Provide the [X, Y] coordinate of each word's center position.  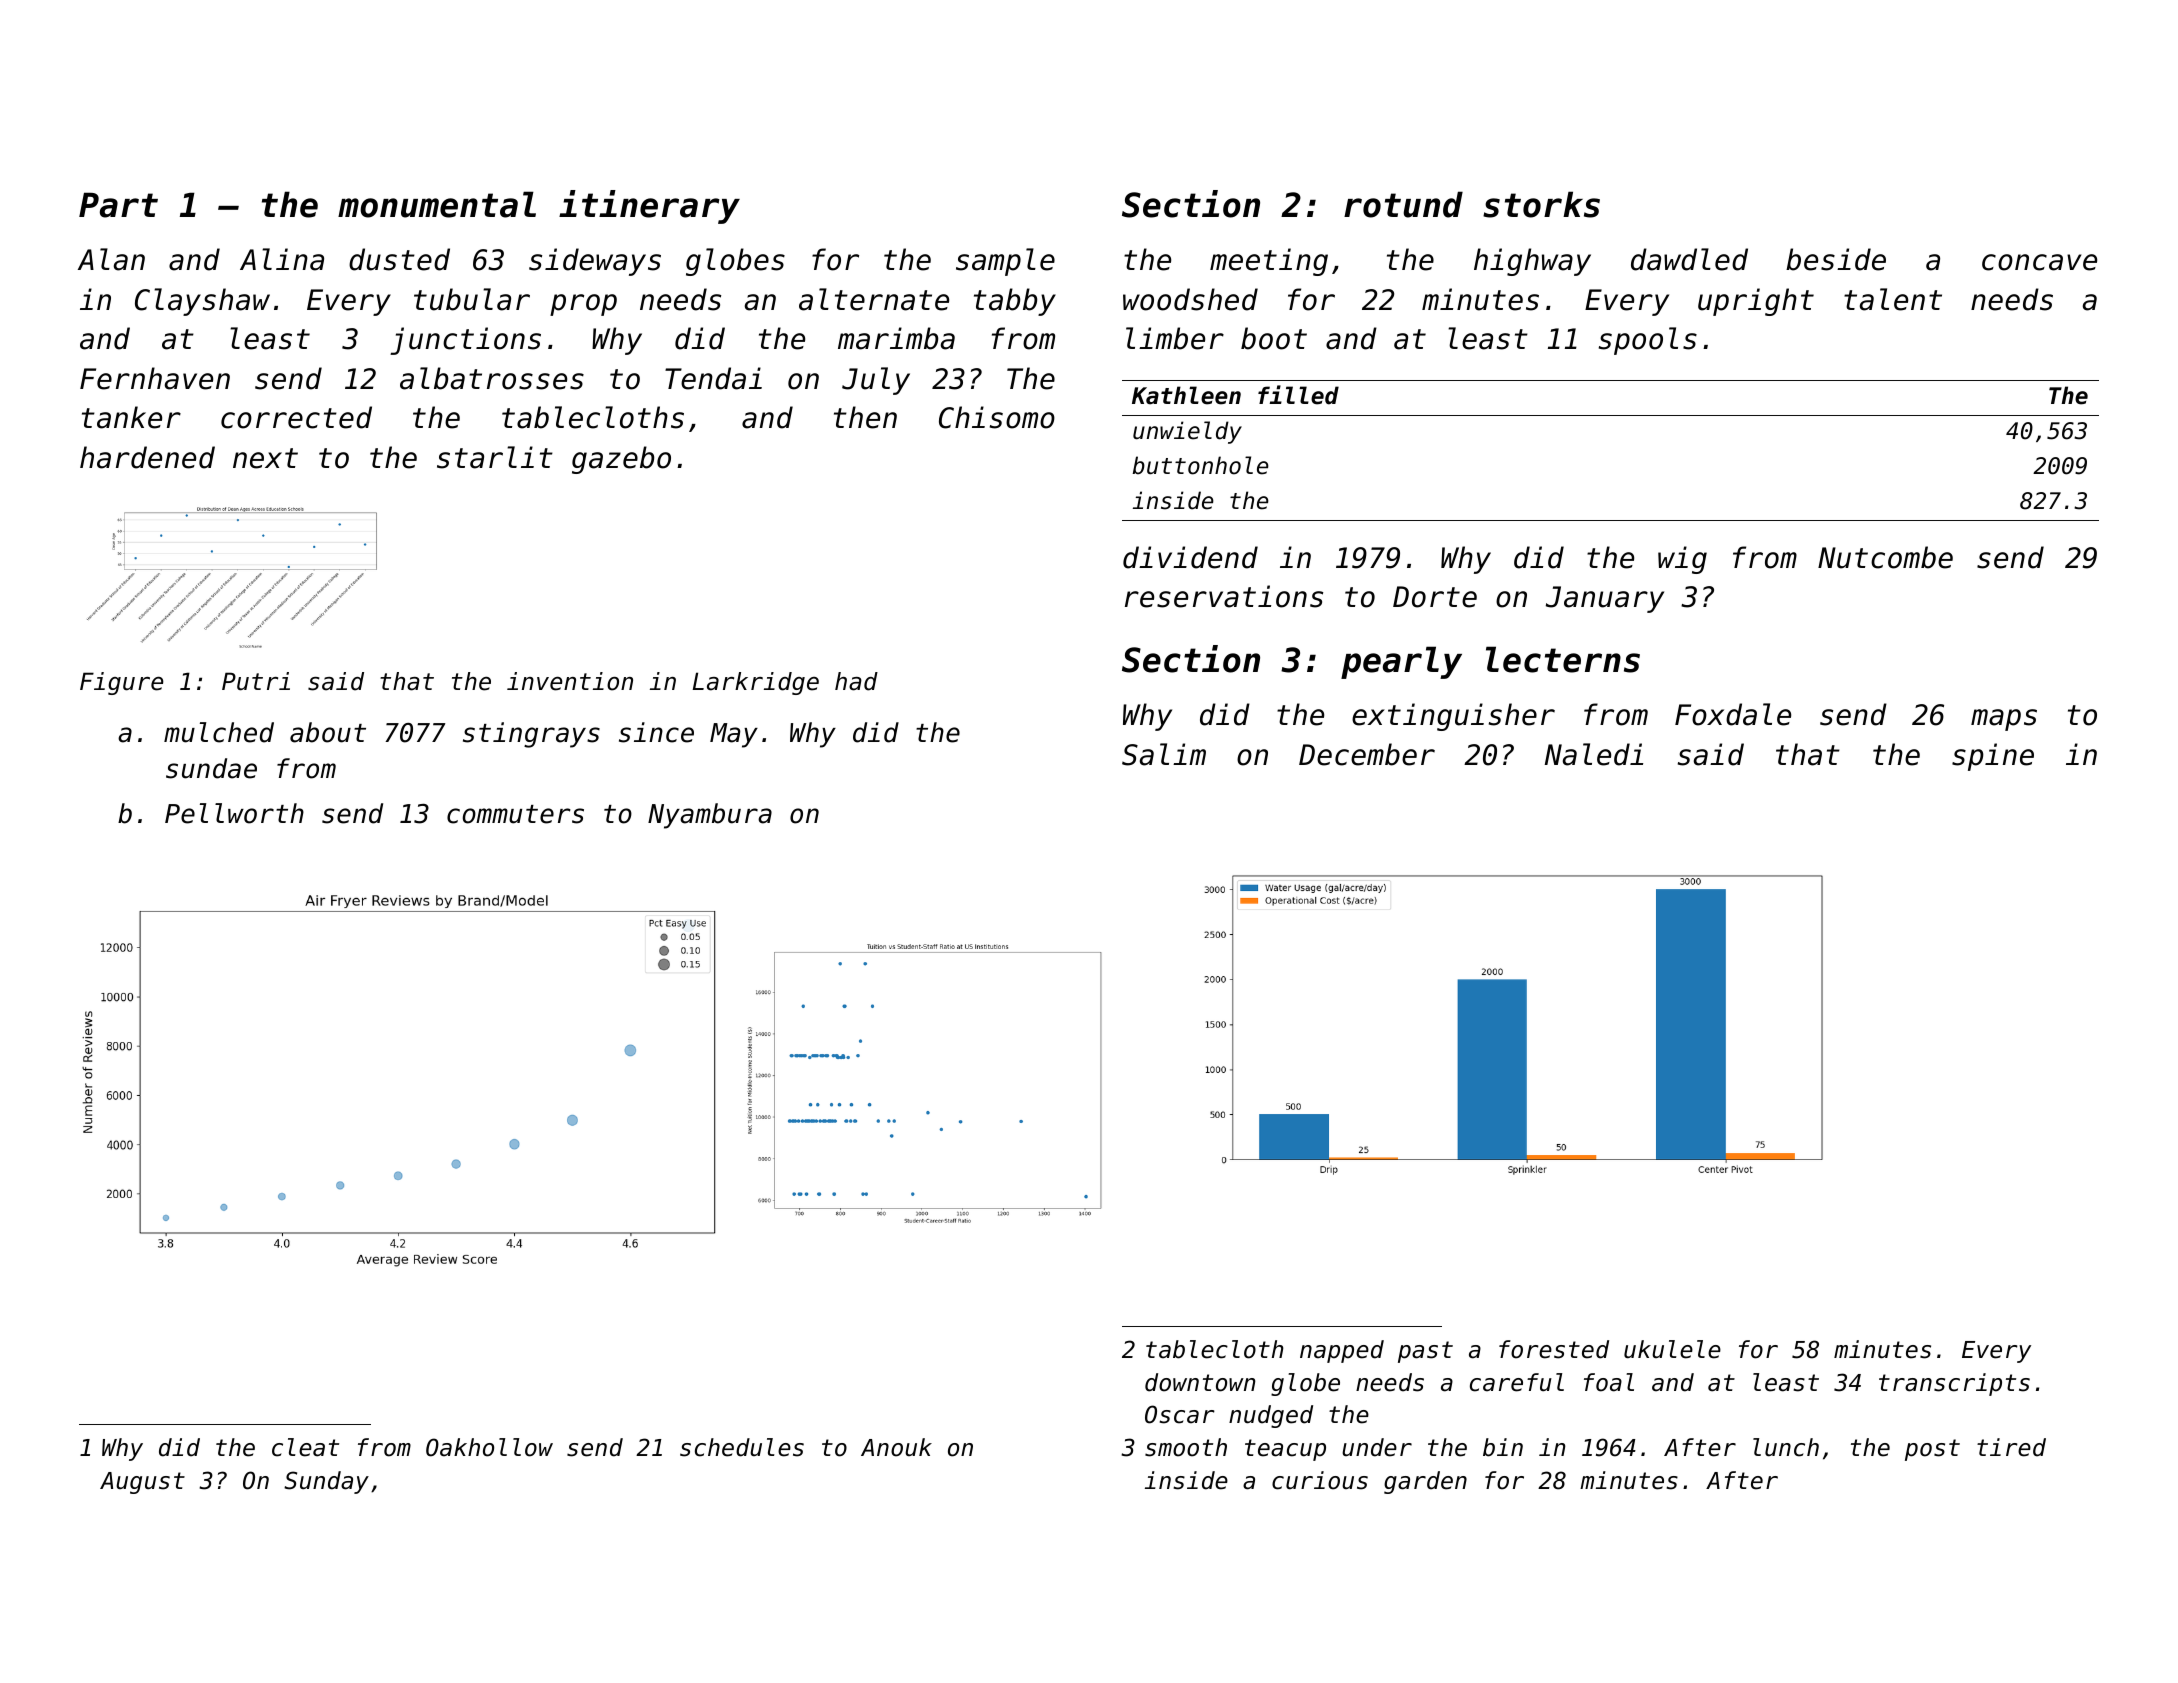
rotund [1403, 204]
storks [1541, 204]
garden [1425, 1482]
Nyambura [710, 816]
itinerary [649, 207]
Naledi [1594, 754]
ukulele [1672, 1349]
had [856, 681]
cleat [305, 1447]
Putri [256, 681]
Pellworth [234, 813]
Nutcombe [1885, 557]
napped [1342, 1351]
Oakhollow [489, 1447]
